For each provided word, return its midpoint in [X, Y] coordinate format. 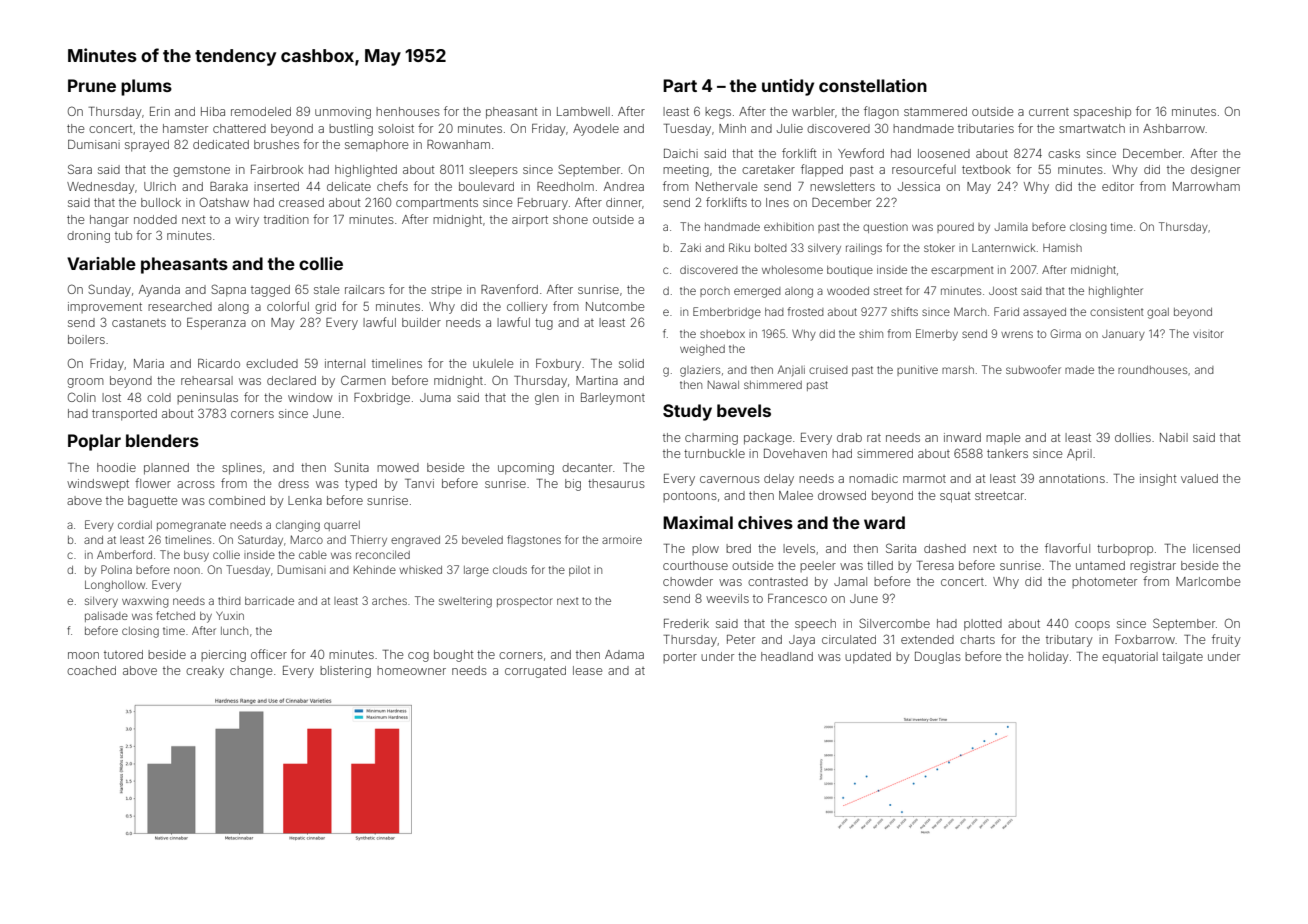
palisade [106, 617]
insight [1158, 480]
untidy [788, 87]
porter [680, 657]
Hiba [213, 111]
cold [159, 397]
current [1049, 112]
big [573, 485]
